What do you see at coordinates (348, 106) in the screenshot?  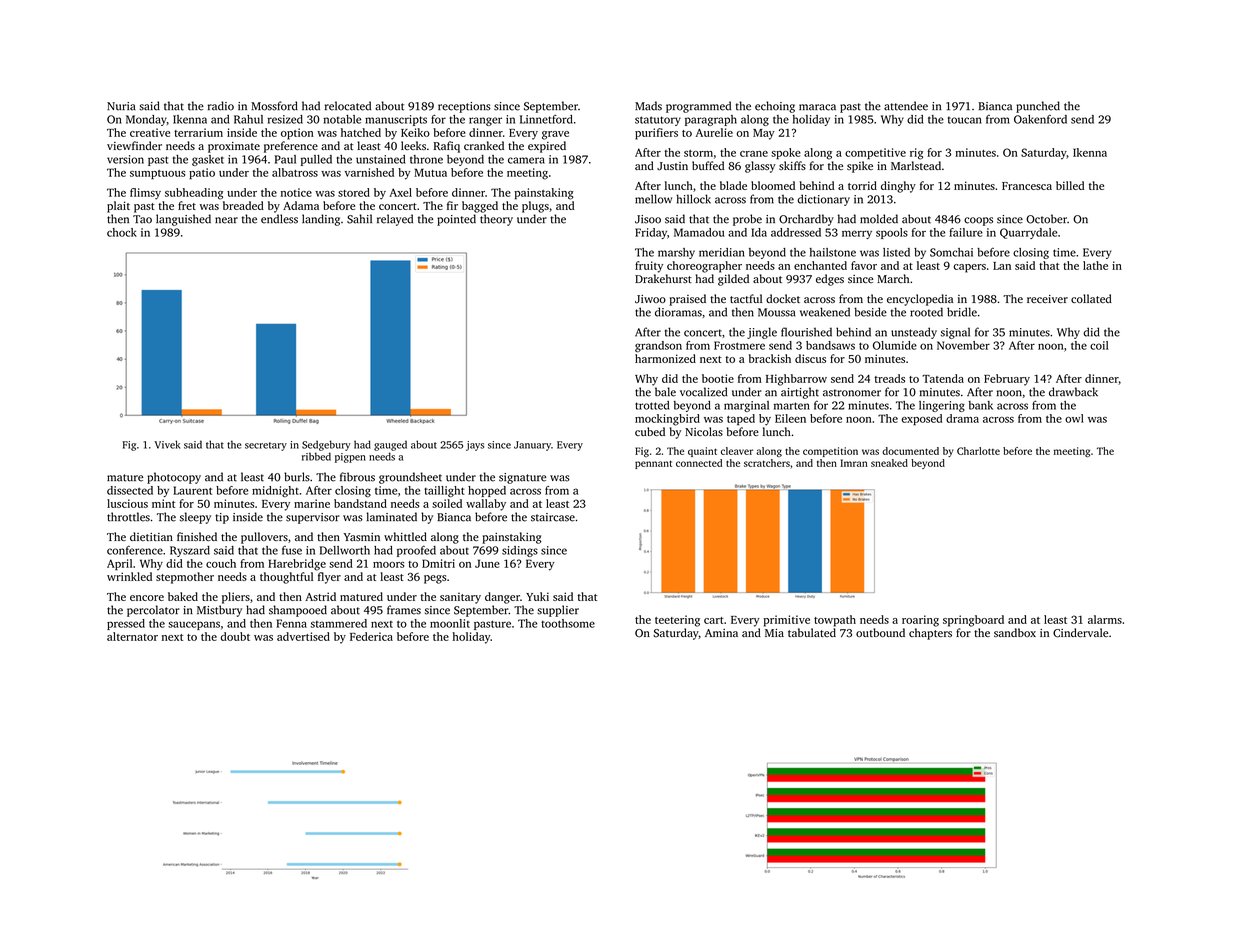 I see `relocated` at bounding box center [348, 106].
